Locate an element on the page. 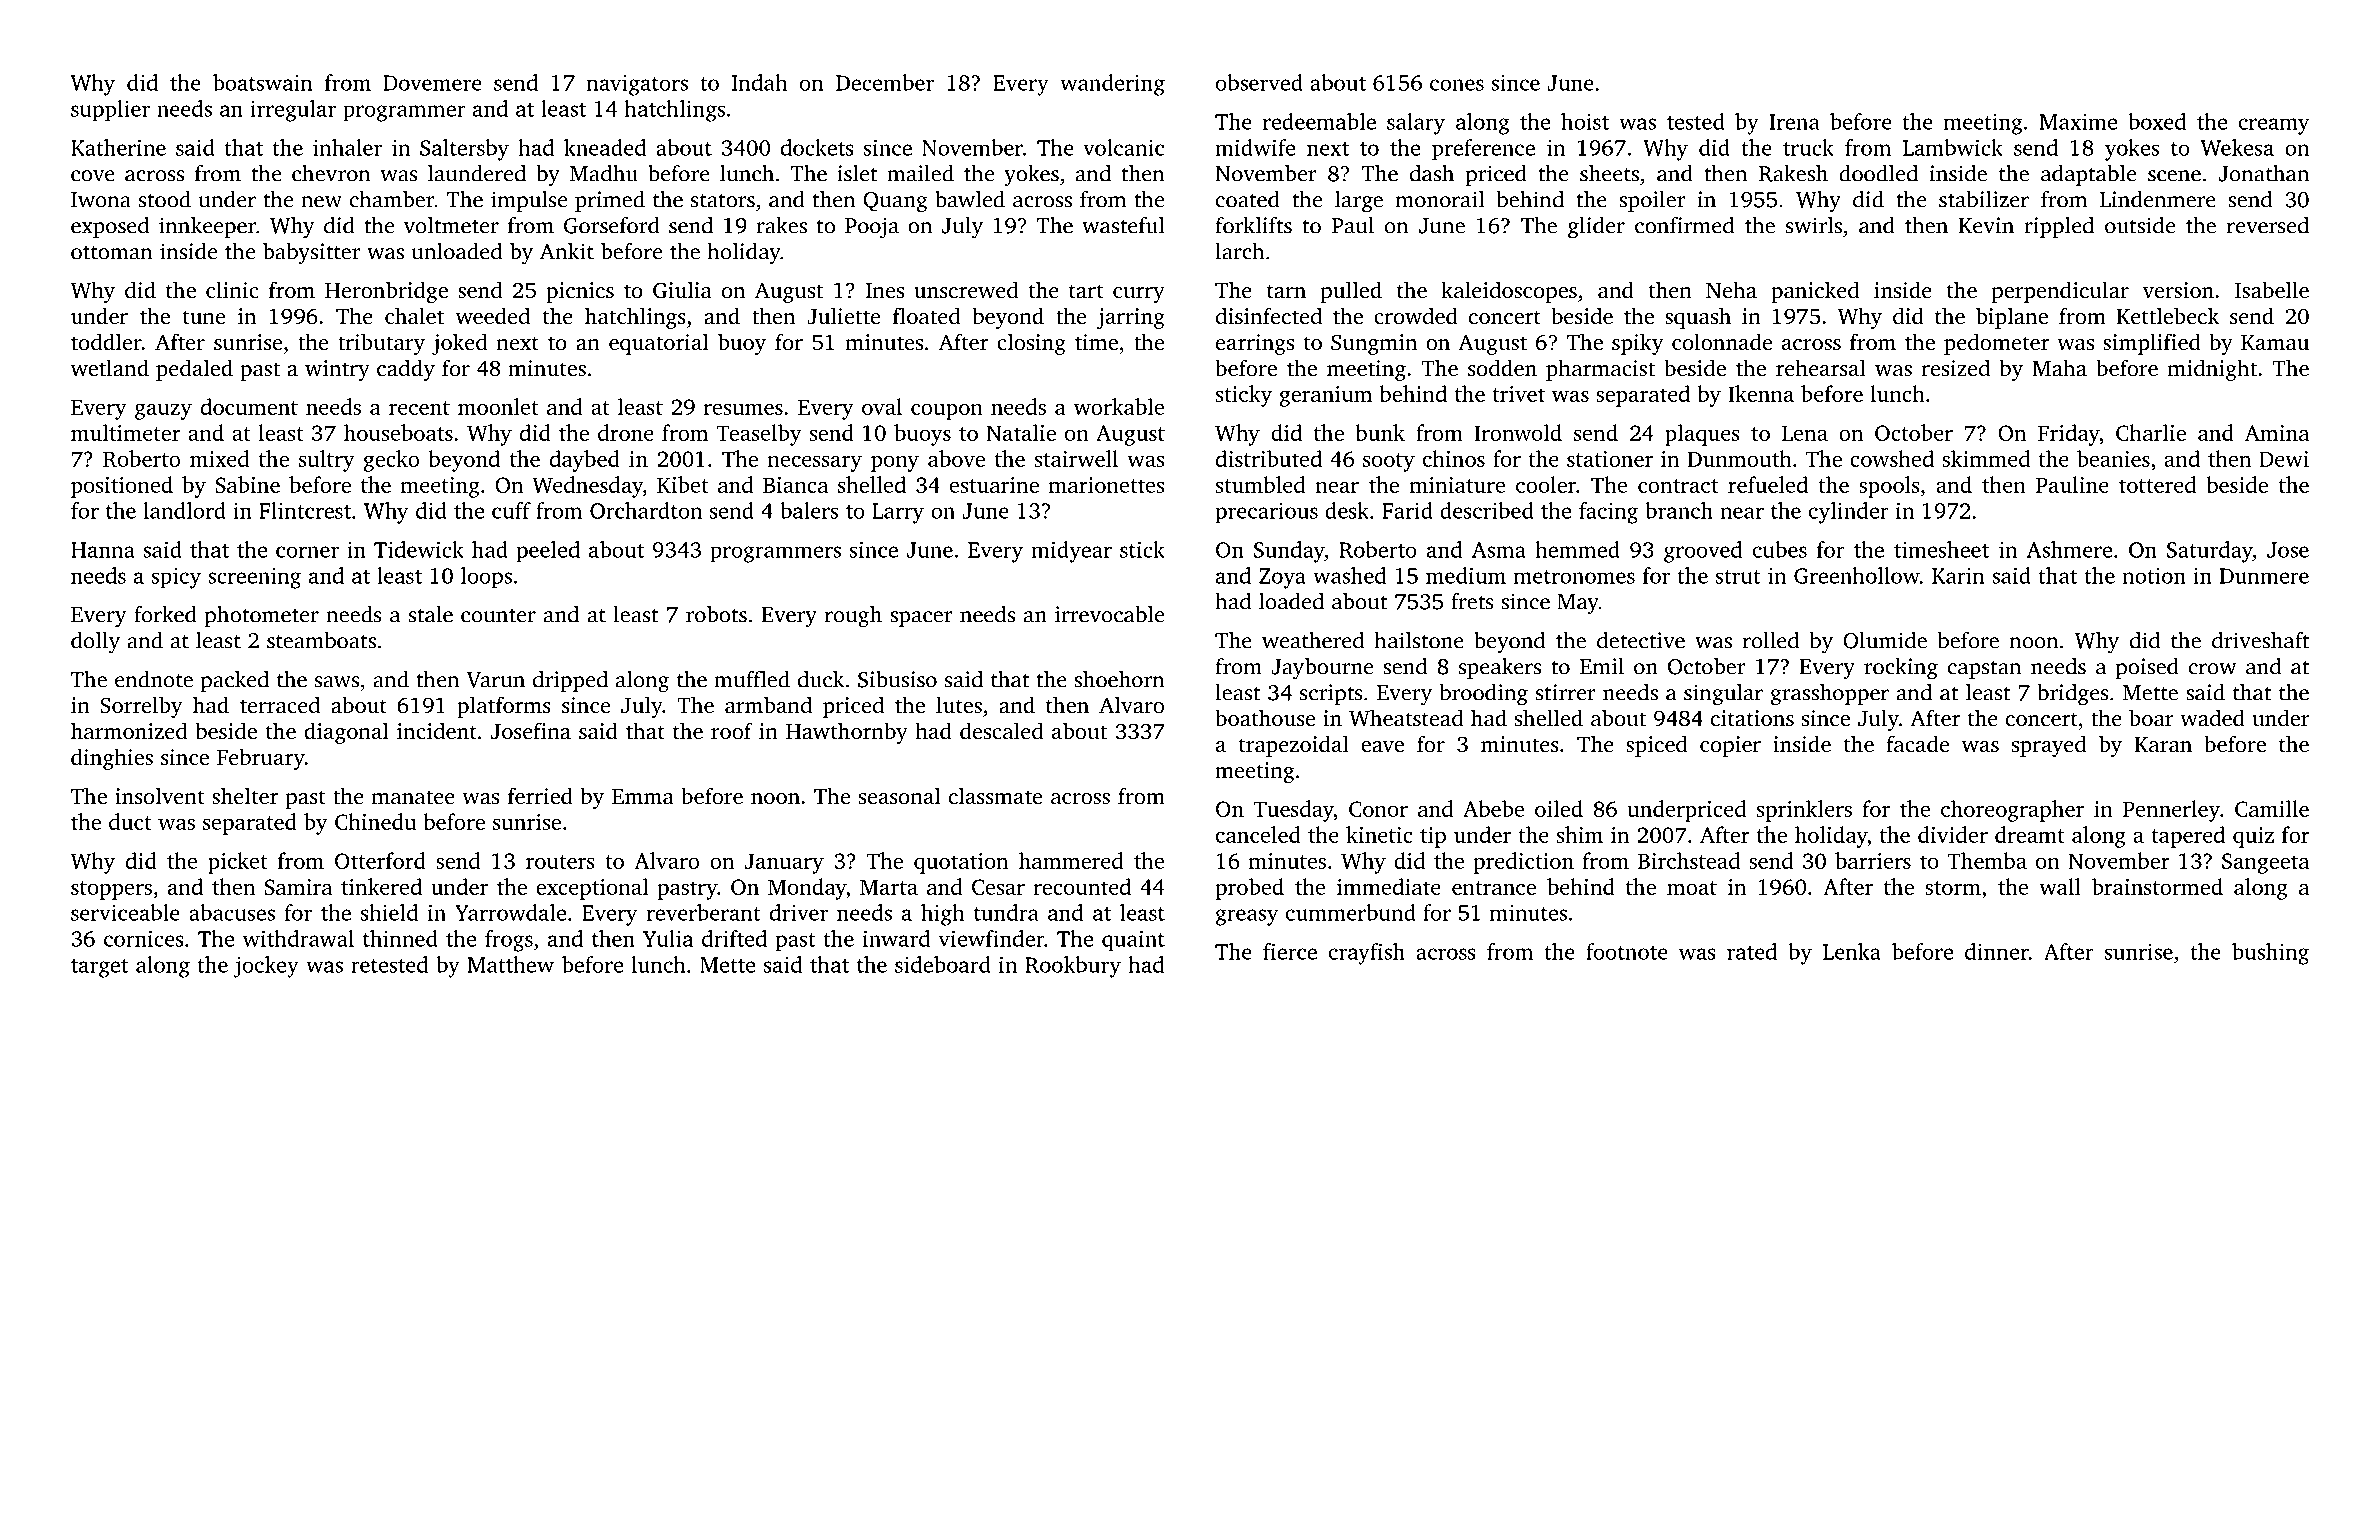  boxed is located at coordinates (2157, 121).
